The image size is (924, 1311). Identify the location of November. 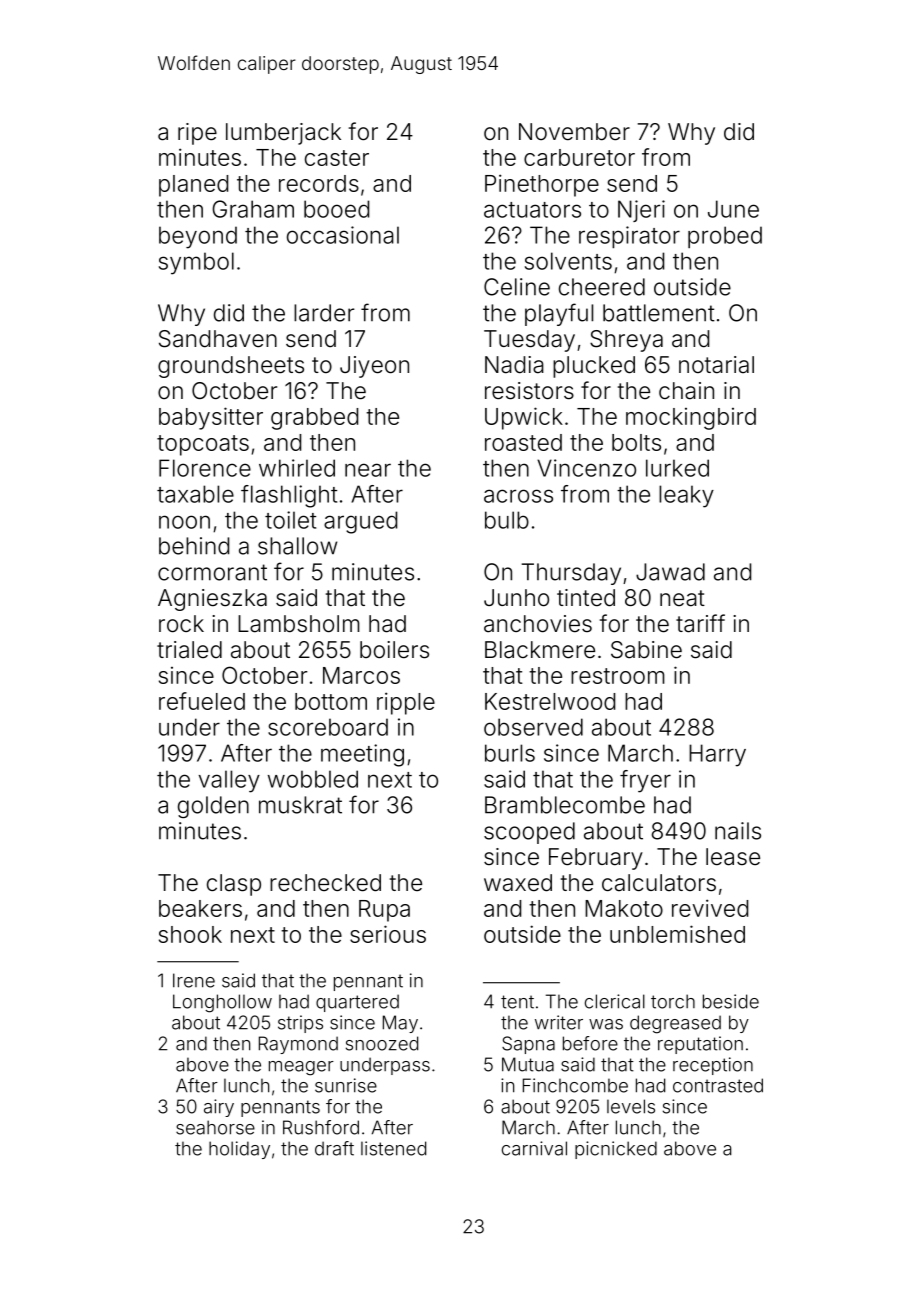
(574, 132).
